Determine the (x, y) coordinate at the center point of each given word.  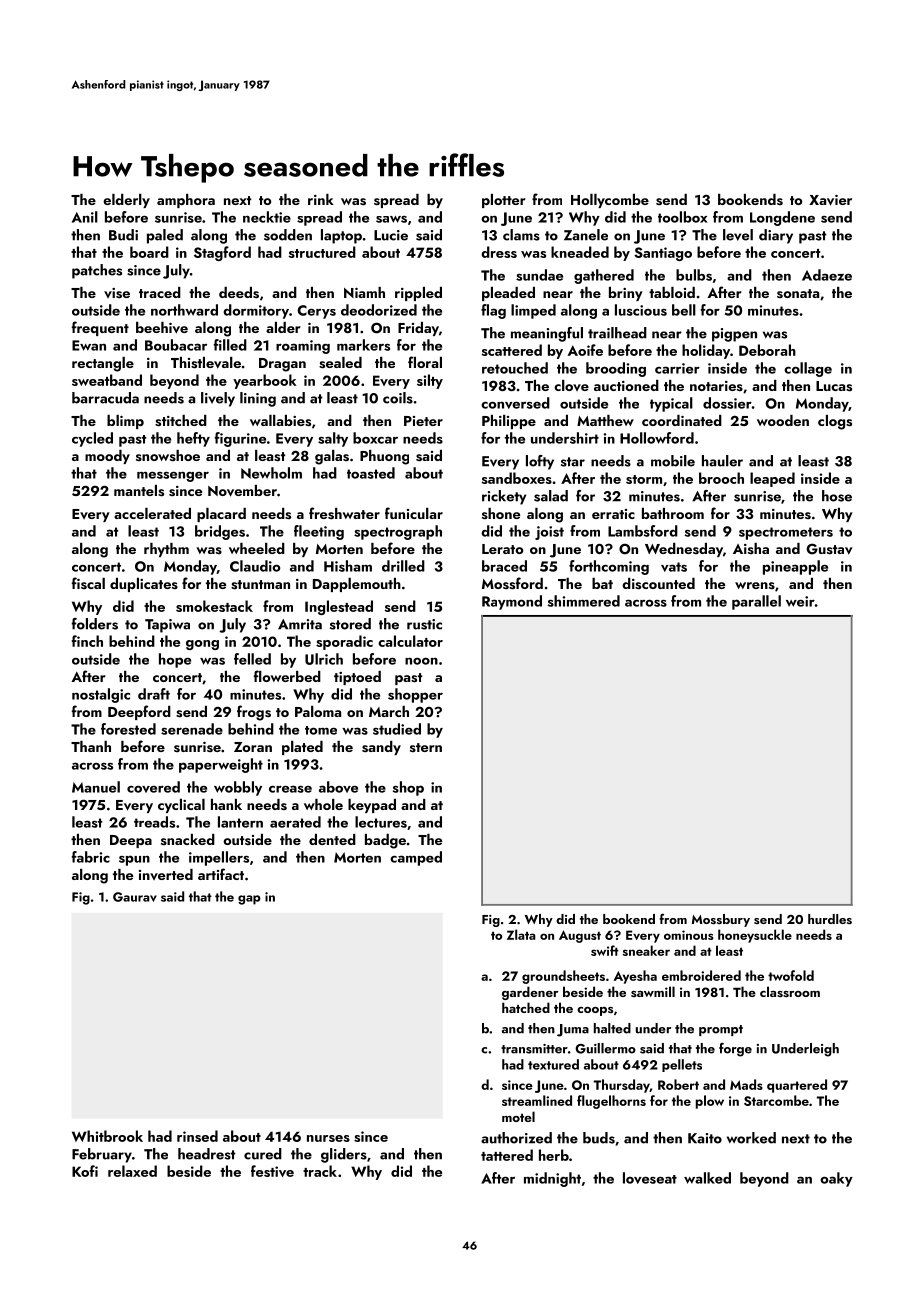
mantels (139, 491)
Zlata (521, 934)
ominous (689, 935)
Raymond (512, 602)
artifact (221, 874)
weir (800, 601)
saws (391, 219)
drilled (403, 566)
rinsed (197, 1136)
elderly (126, 201)
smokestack (214, 606)
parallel (756, 602)
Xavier (830, 200)
